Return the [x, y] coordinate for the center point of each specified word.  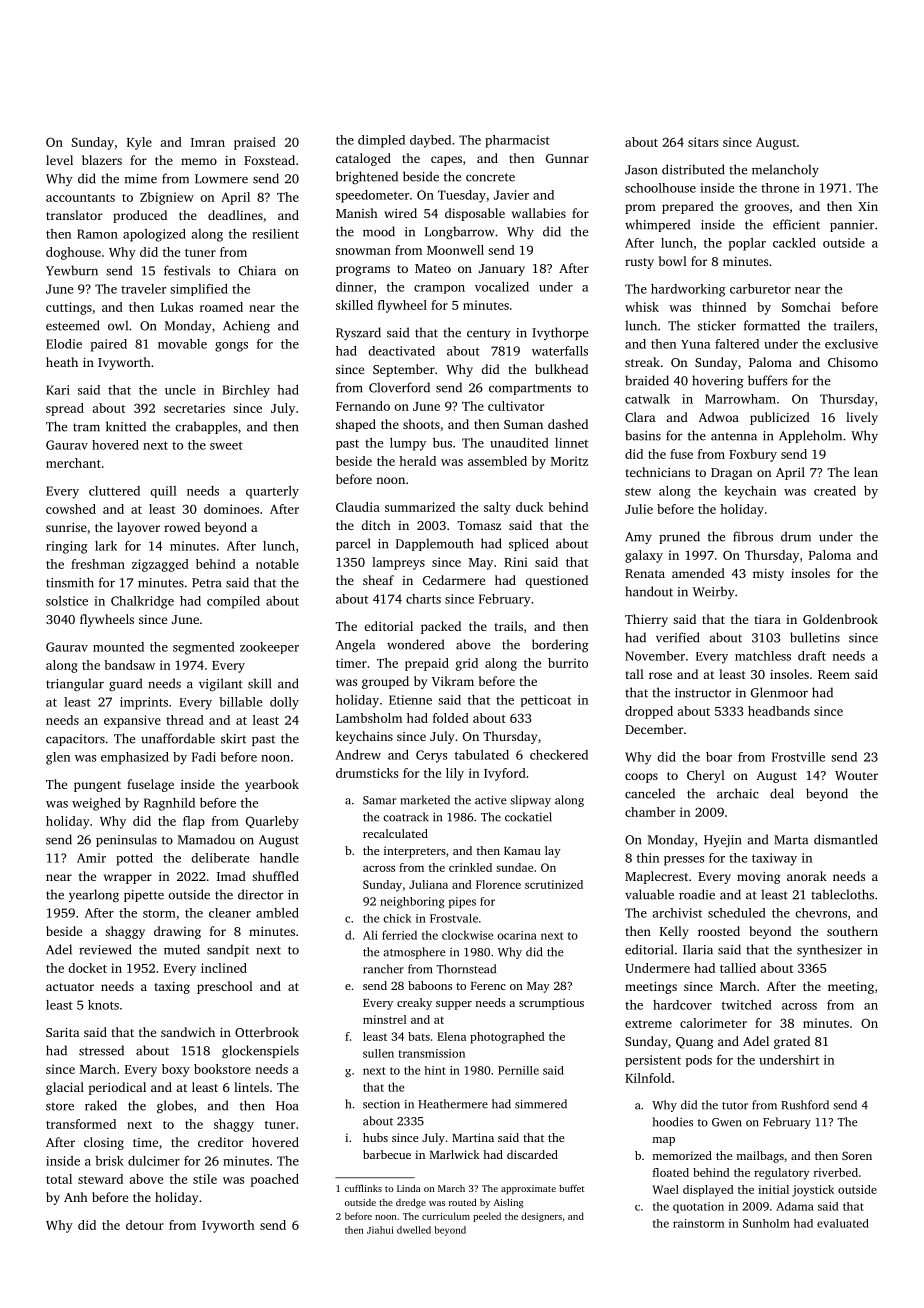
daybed [430, 141]
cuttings [69, 308]
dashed [568, 424]
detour [145, 1225]
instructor [703, 693]
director [261, 894]
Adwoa [719, 417]
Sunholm [766, 1223]
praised [255, 143]
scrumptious [551, 1004]
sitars [703, 142]
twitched [747, 1005]
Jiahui [380, 1230]
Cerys [431, 756]
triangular [75, 684]
